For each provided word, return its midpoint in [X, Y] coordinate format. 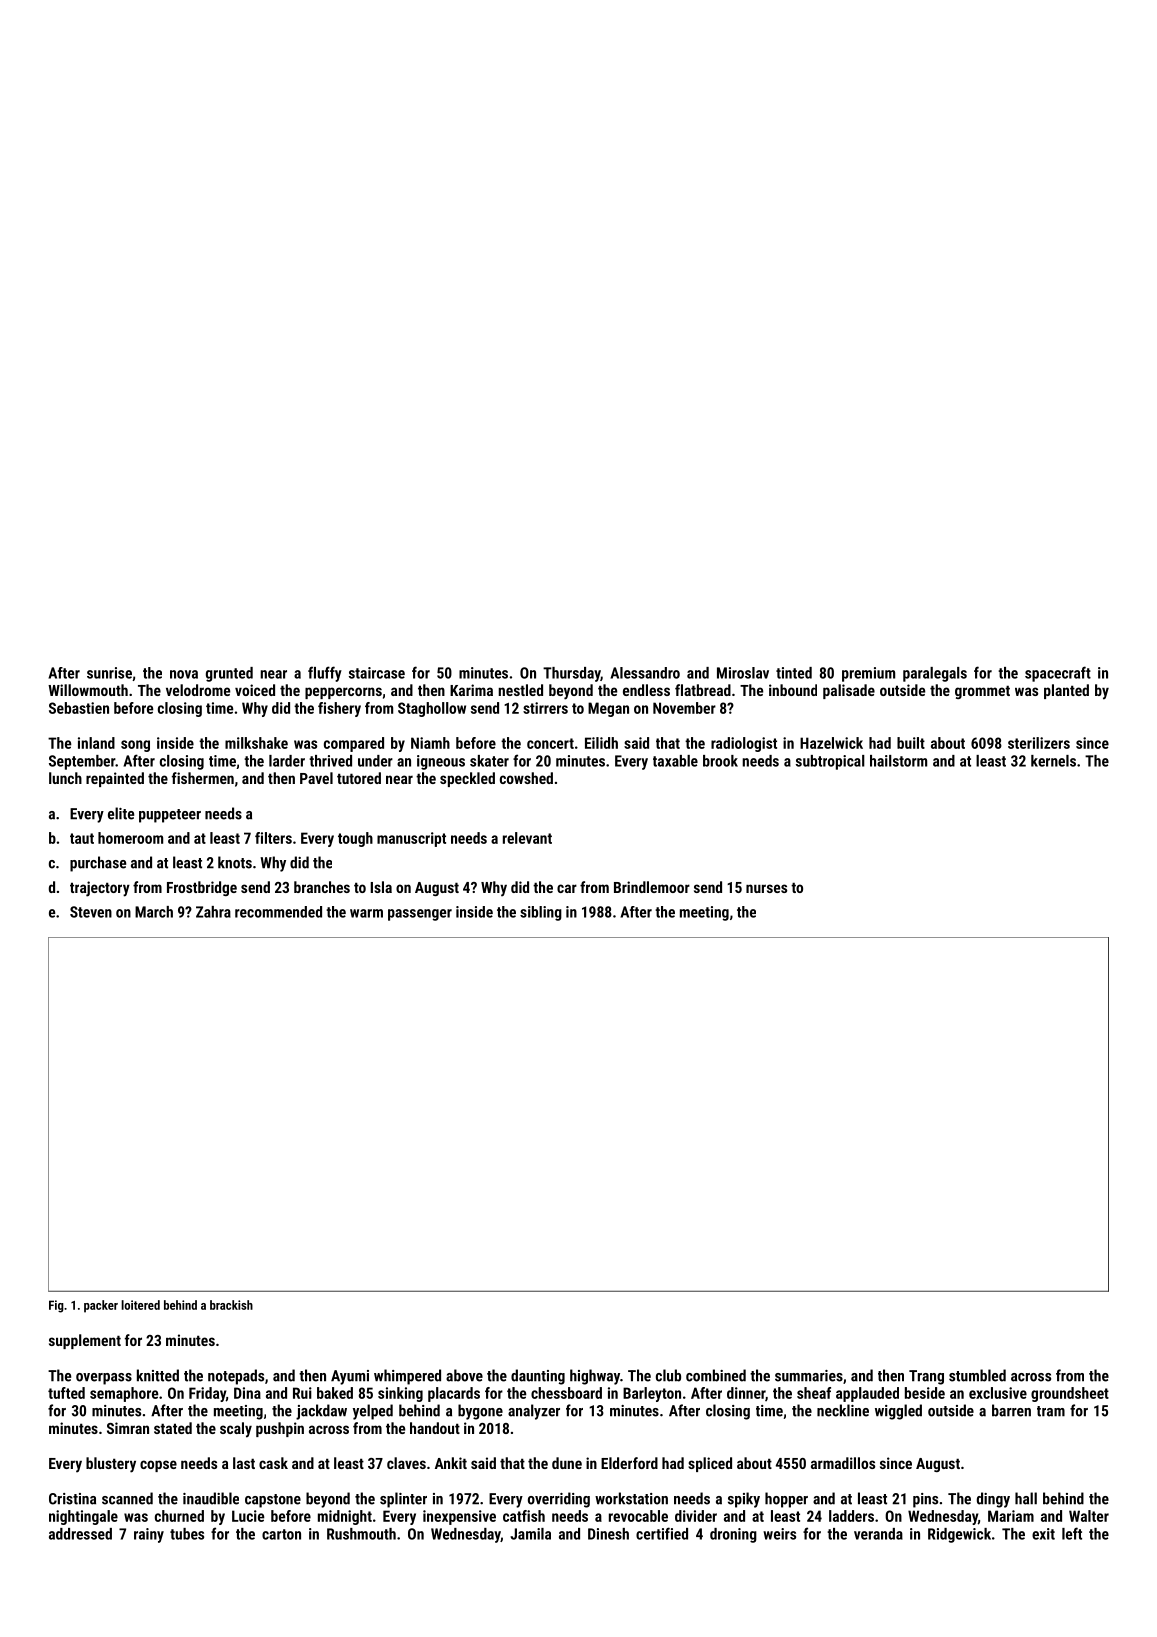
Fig [56, 1306]
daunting [538, 1377]
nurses [766, 888]
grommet [982, 692]
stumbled [977, 1375]
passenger [420, 915]
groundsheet [1070, 1394]
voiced [255, 690]
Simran [128, 1428]
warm [366, 913]
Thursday [572, 674]
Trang [926, 1377]
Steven [91, 912]
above [464, 1375]
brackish [231, 1305]
